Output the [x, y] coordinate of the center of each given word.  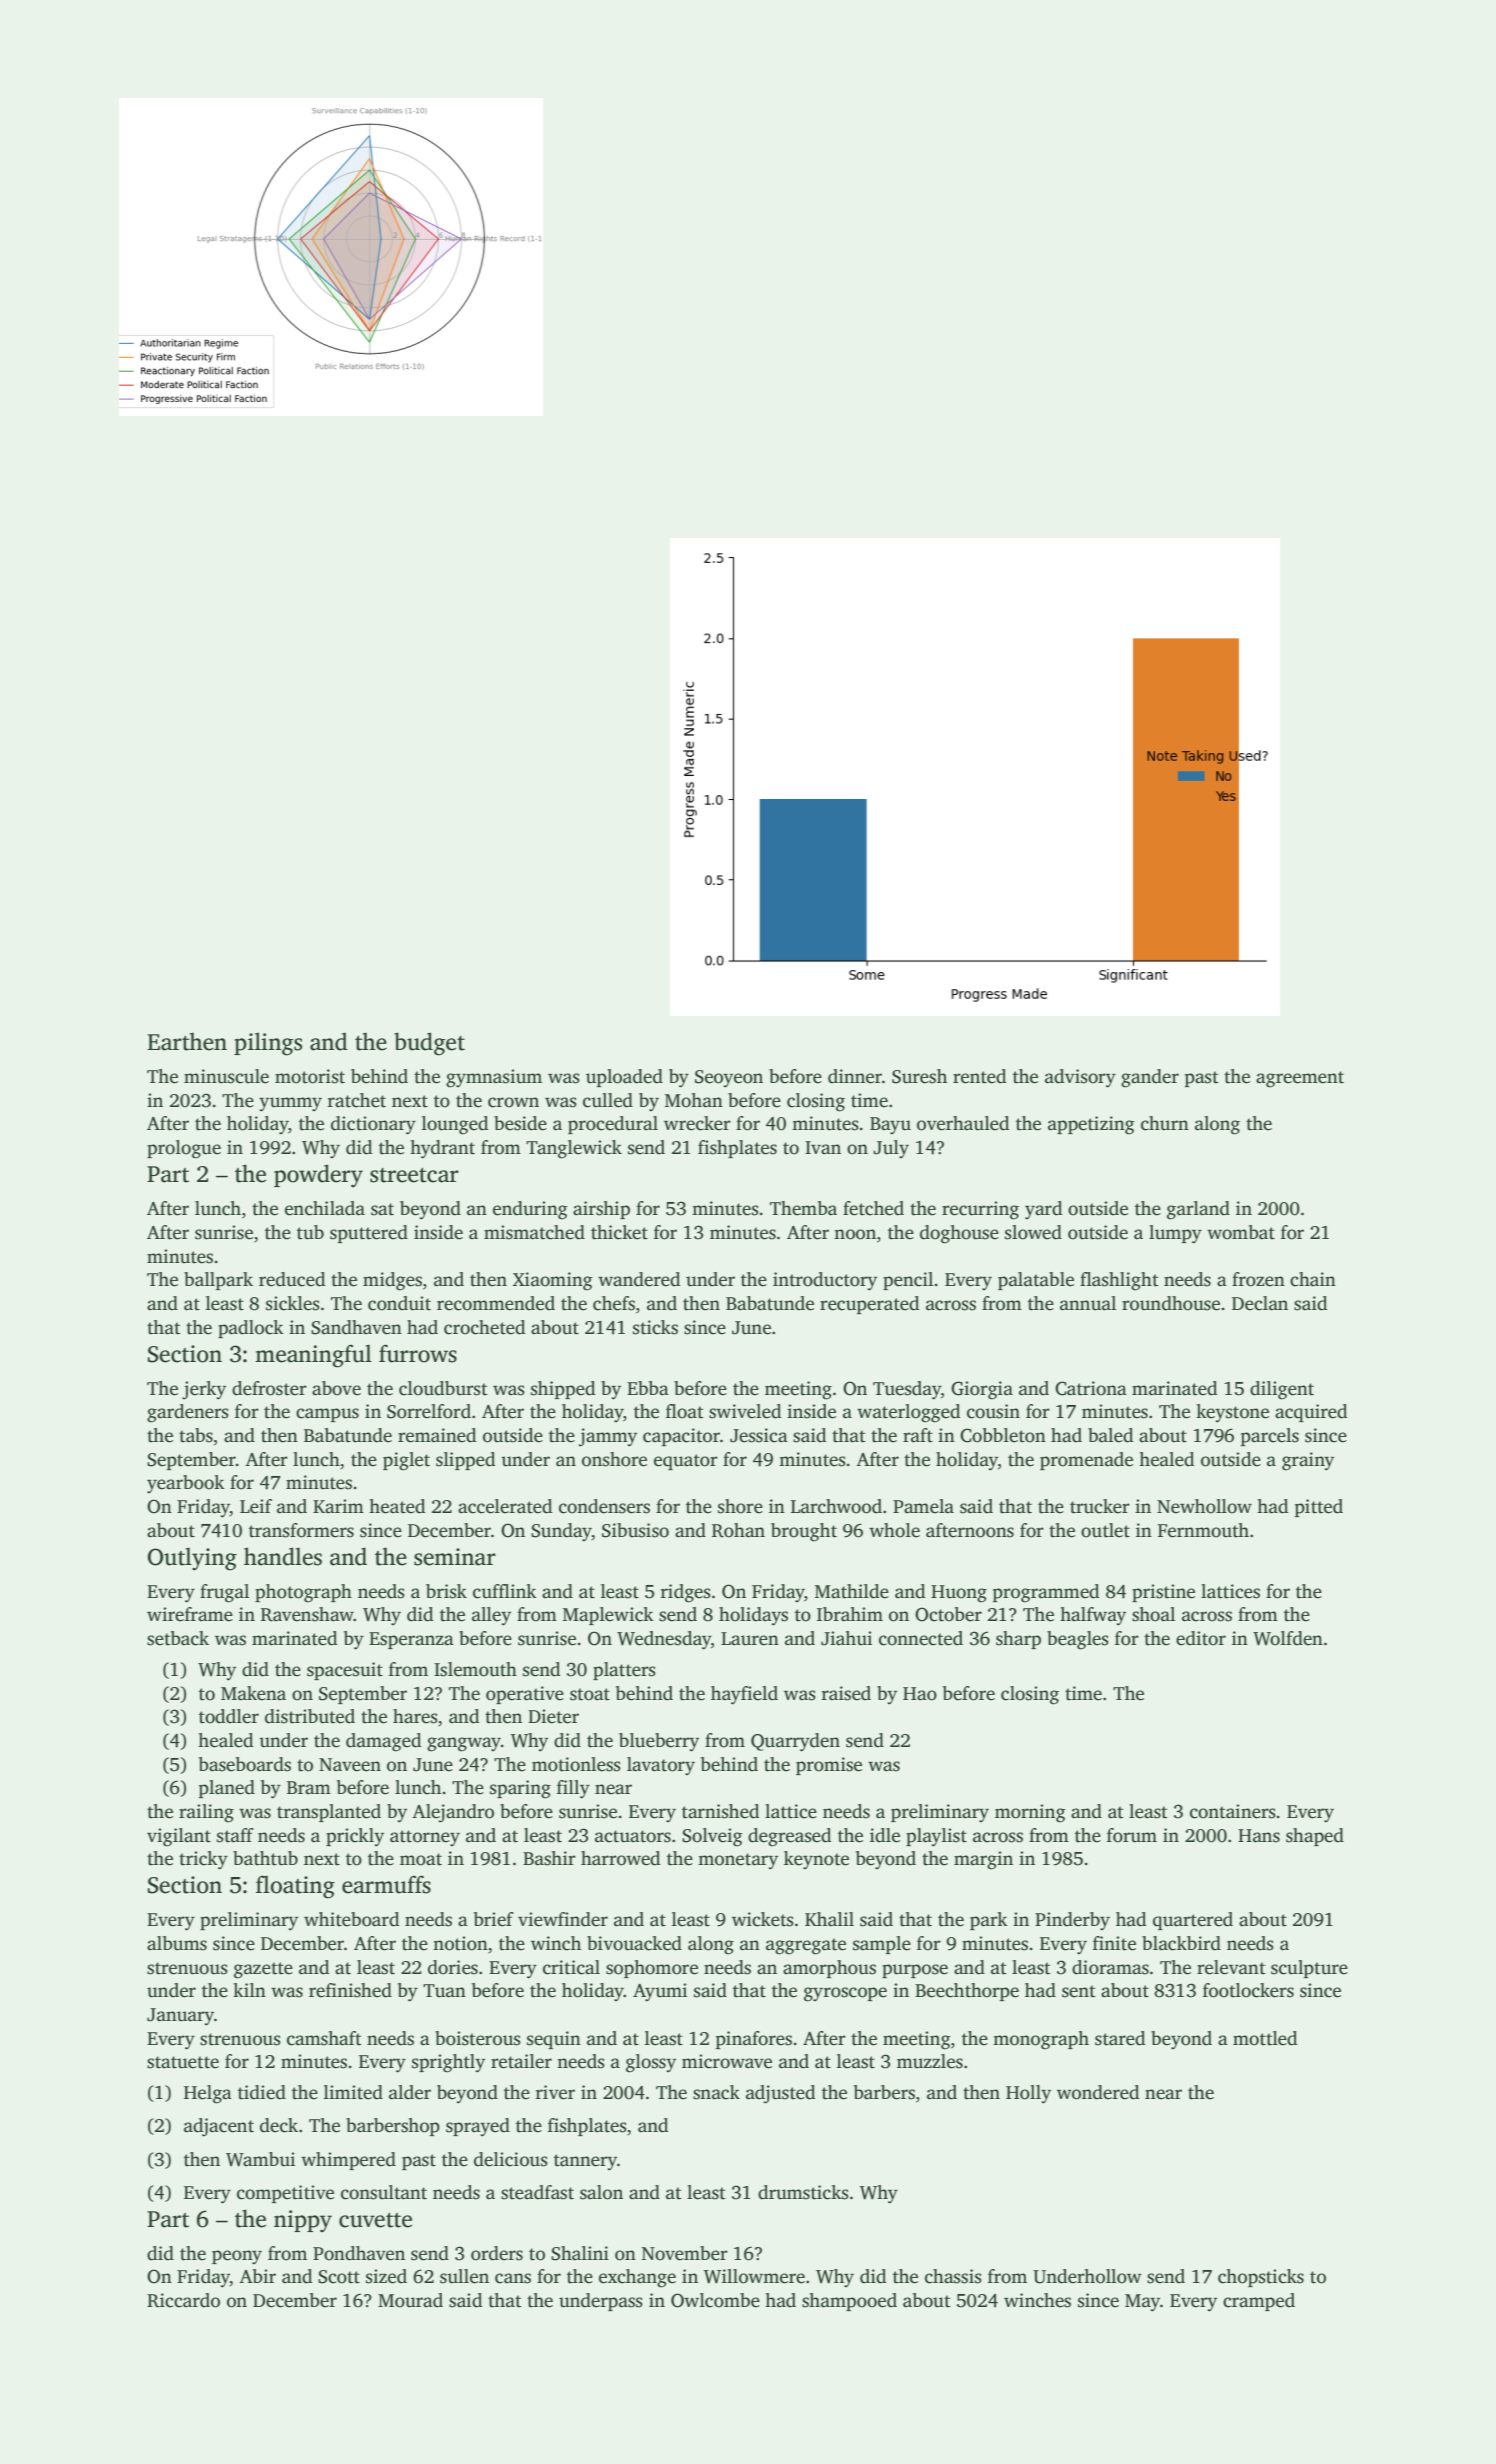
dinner [855, 1076]
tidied [262, 2092]
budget [429, 1044]
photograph [303, 1593]
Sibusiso [635, 1530]
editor [1201, 1638]
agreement [1300, 1079]
